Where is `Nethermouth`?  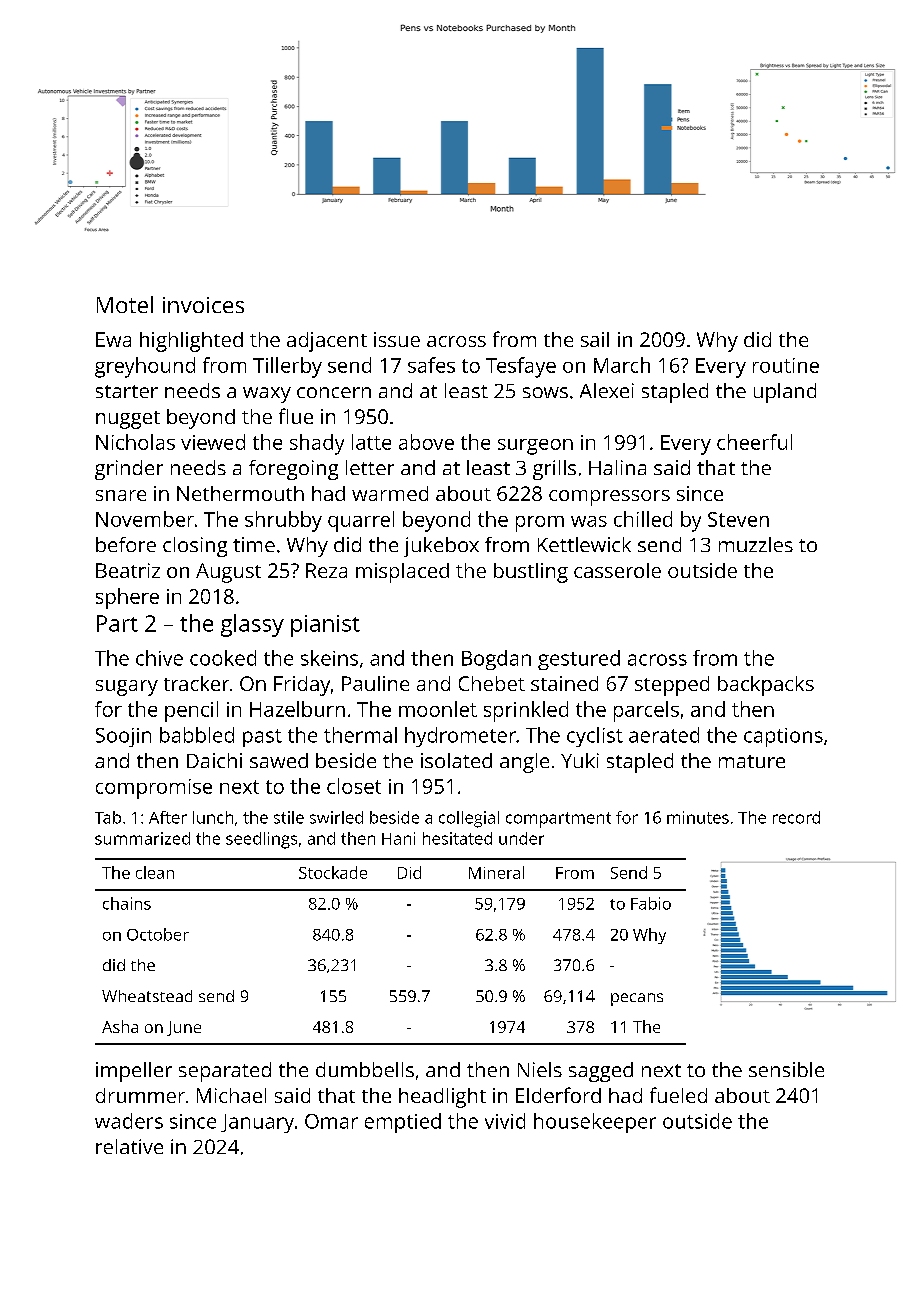
Nethermouth is located at coordinates (240, 493).
